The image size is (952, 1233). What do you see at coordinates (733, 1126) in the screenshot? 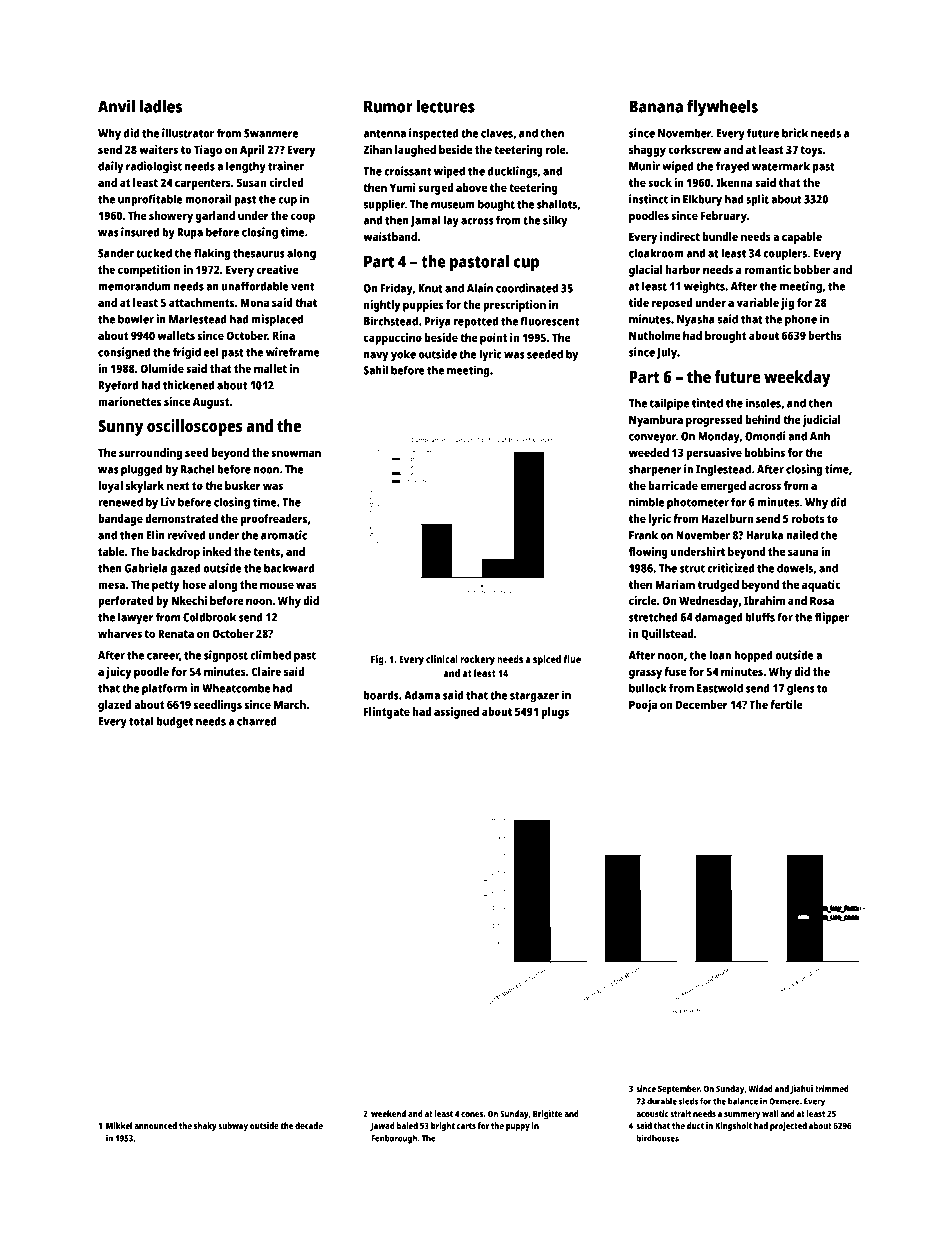
I see `Kingsholt` at bounding box center [733, 1126].
